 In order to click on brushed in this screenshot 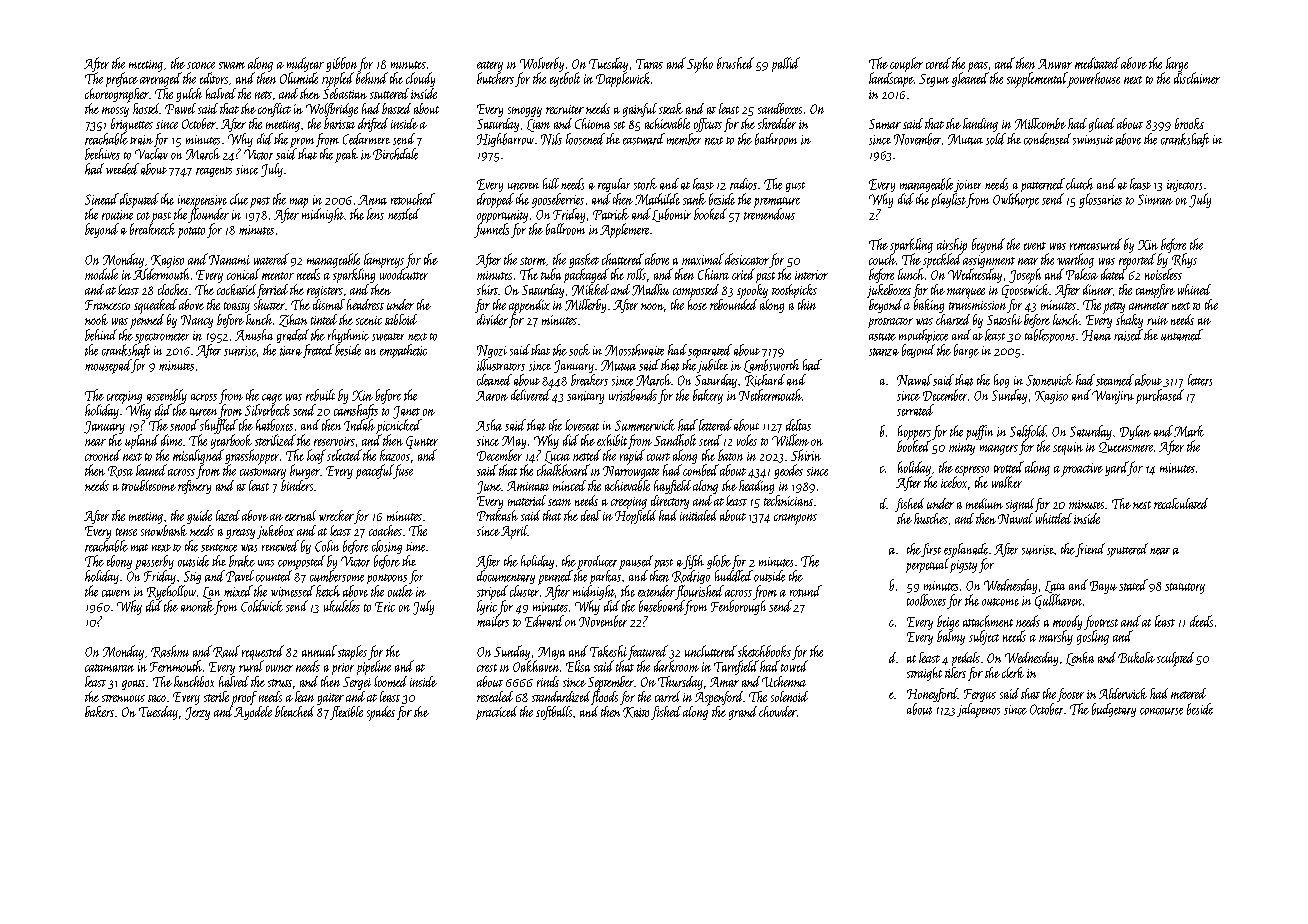, I will do `click(735, 63)`.
